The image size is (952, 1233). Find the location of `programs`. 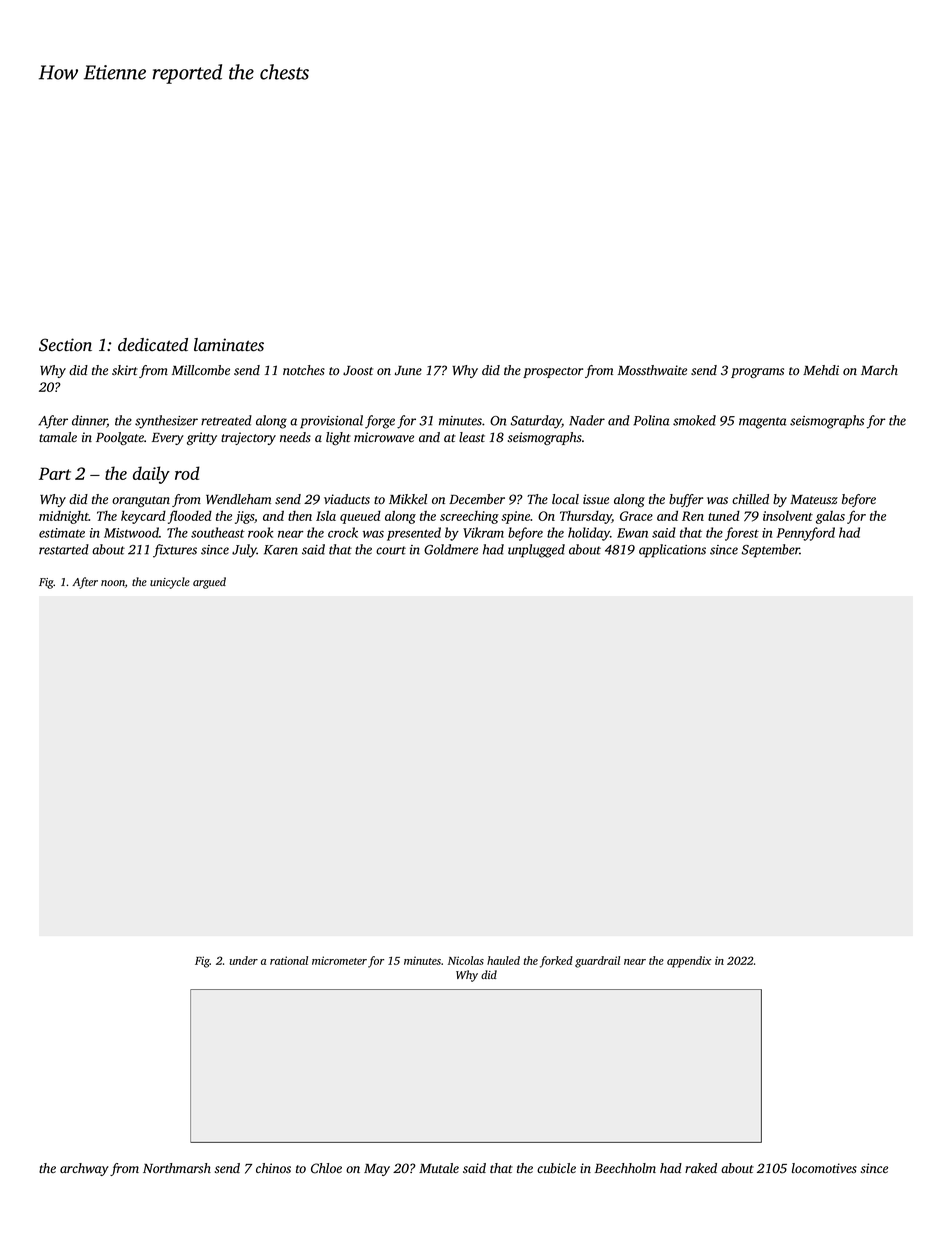

programs is located at coordinates (757, 373).
